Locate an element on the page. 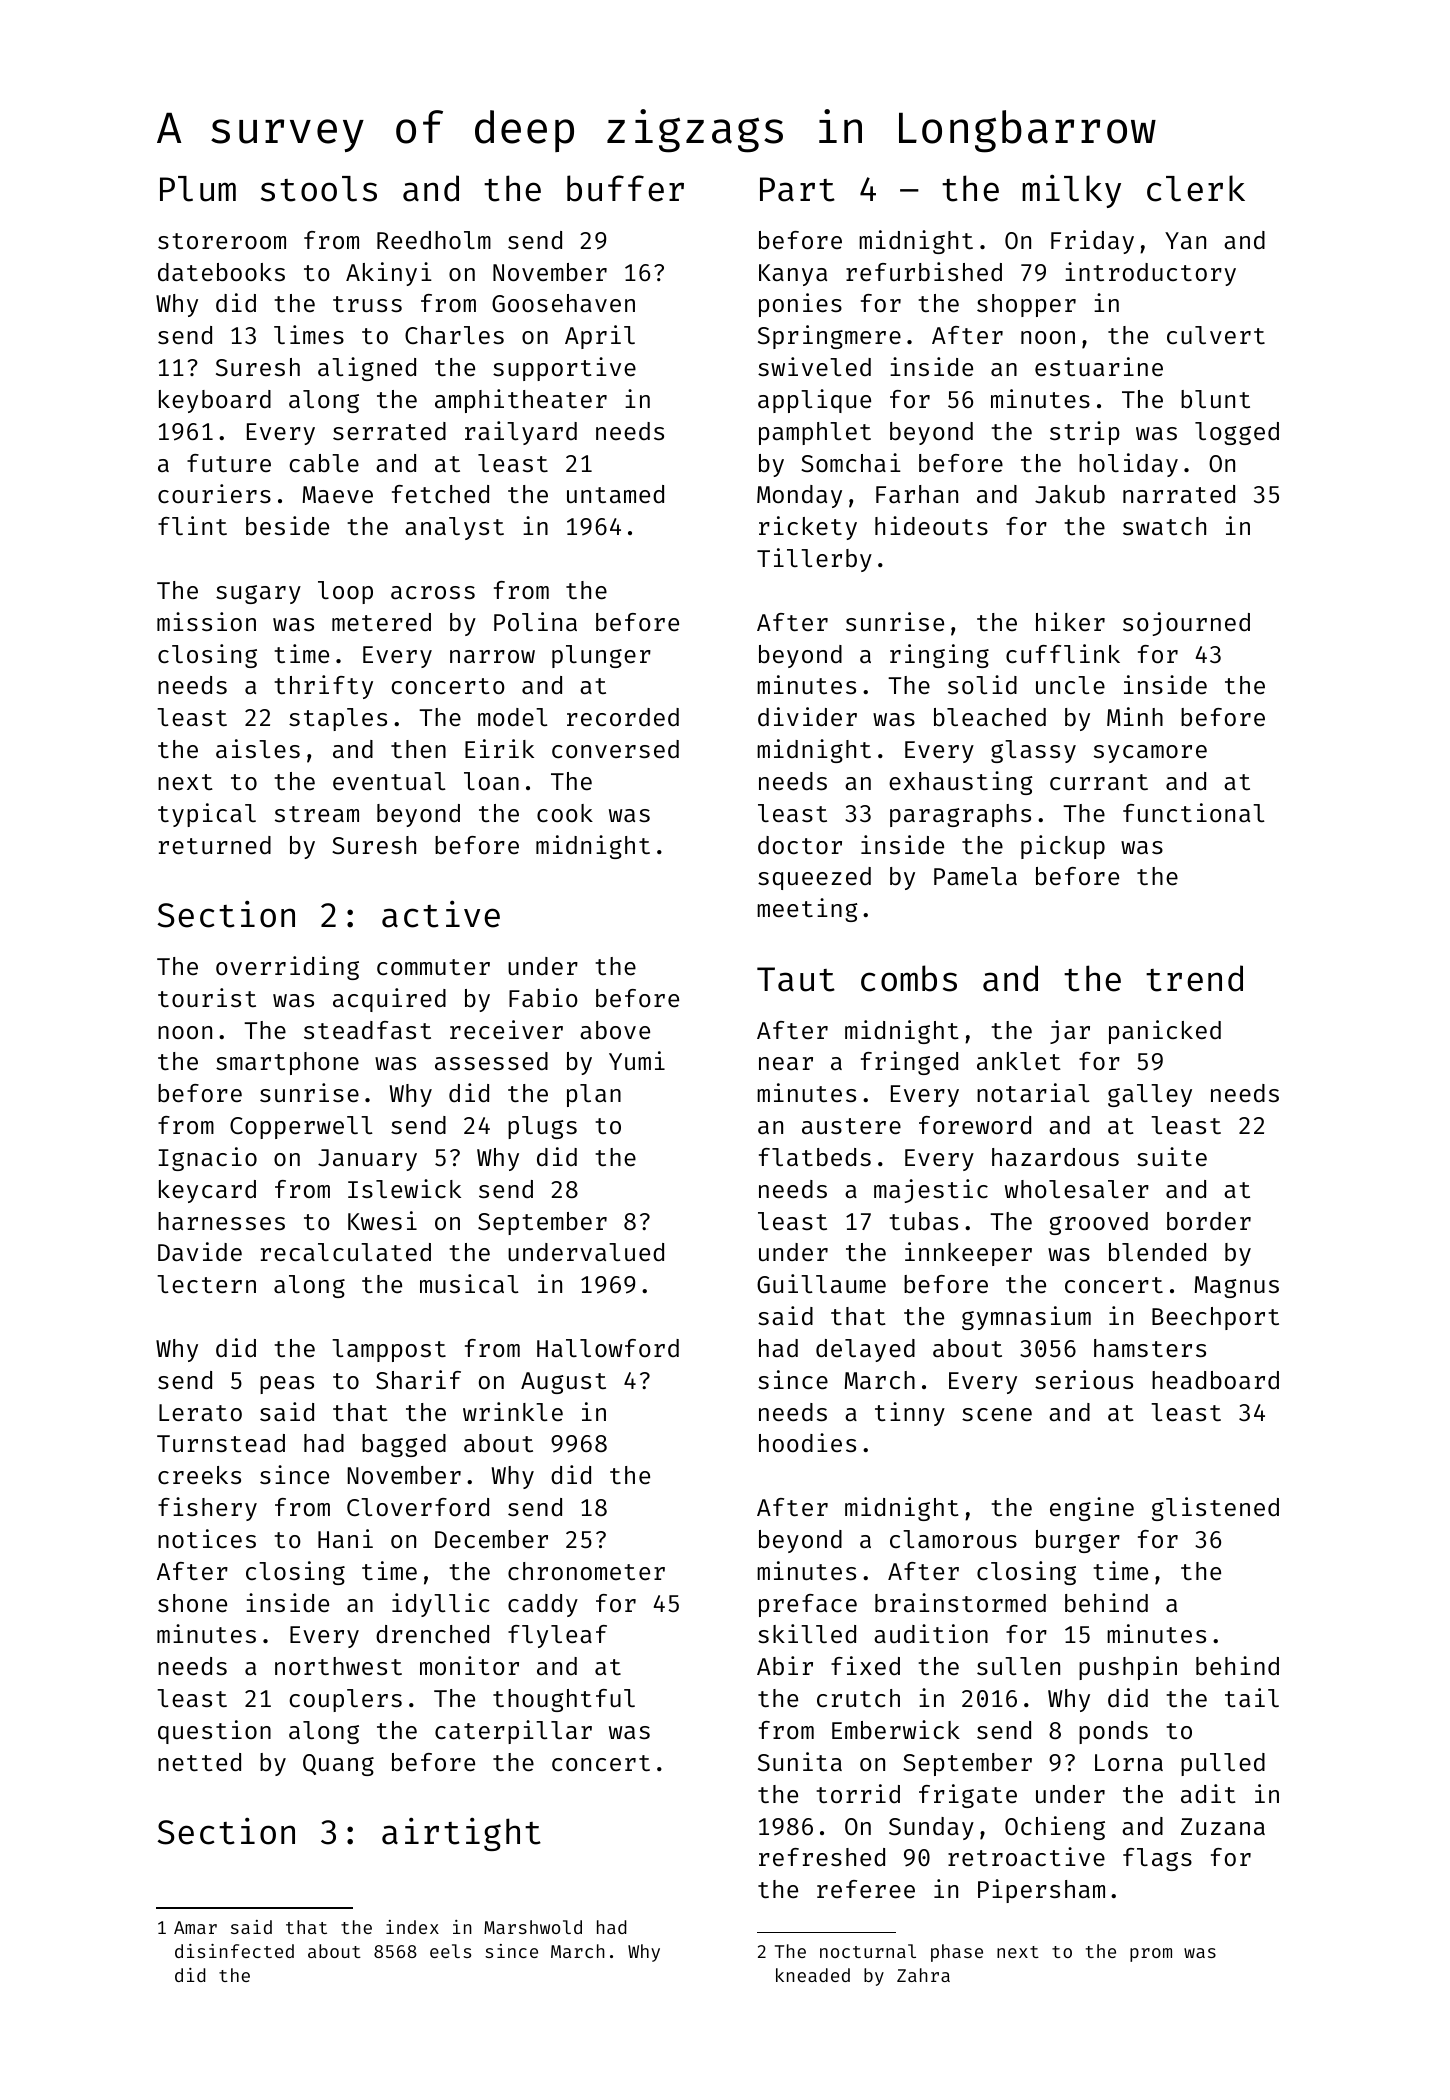  Sunita is located at coordinates (800, 1761).
